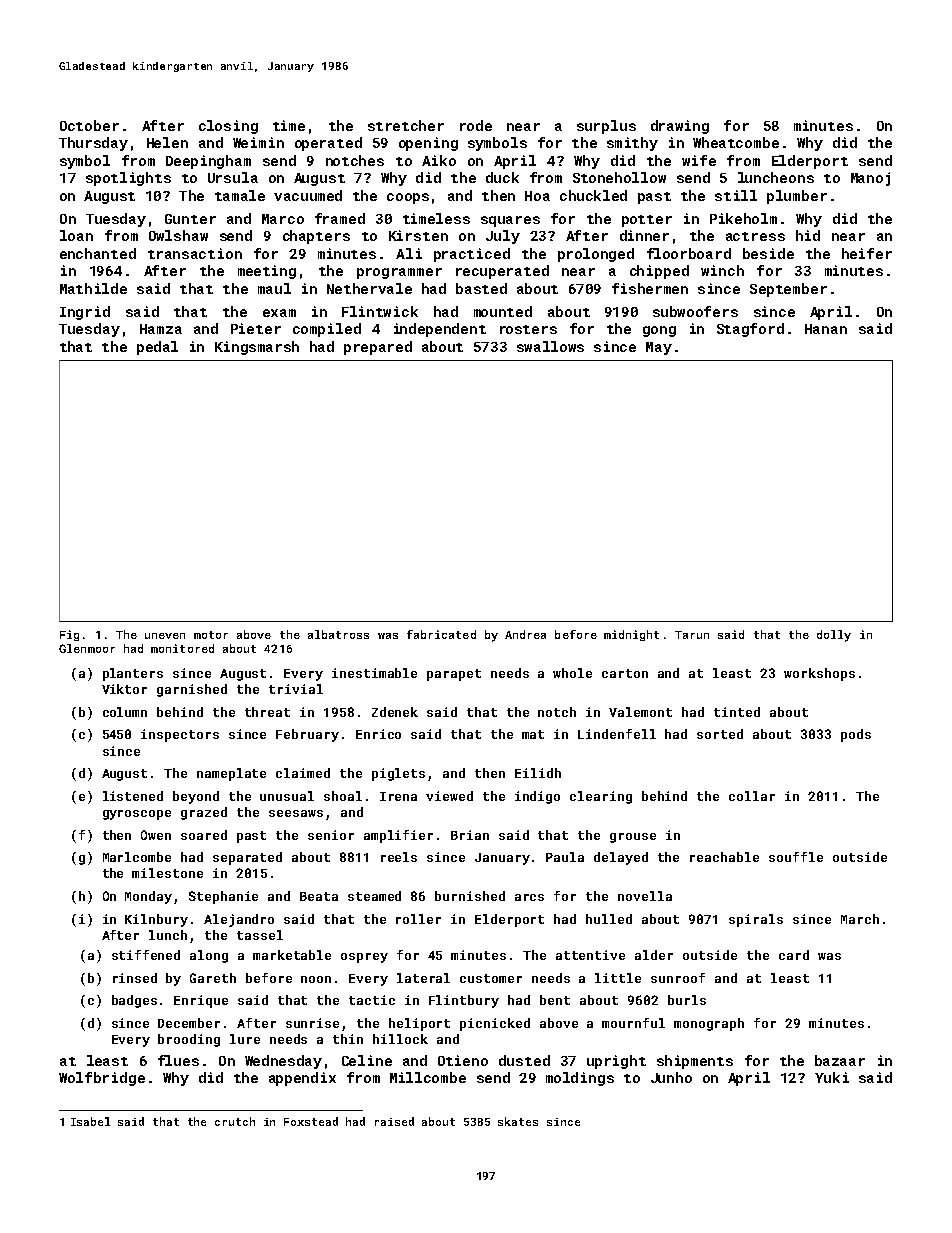 The width and height of the document is (952, 1233). What do you see at coordinates (525, 634) in the document?
I see `Andrea` at bounding box center [525, 634].
